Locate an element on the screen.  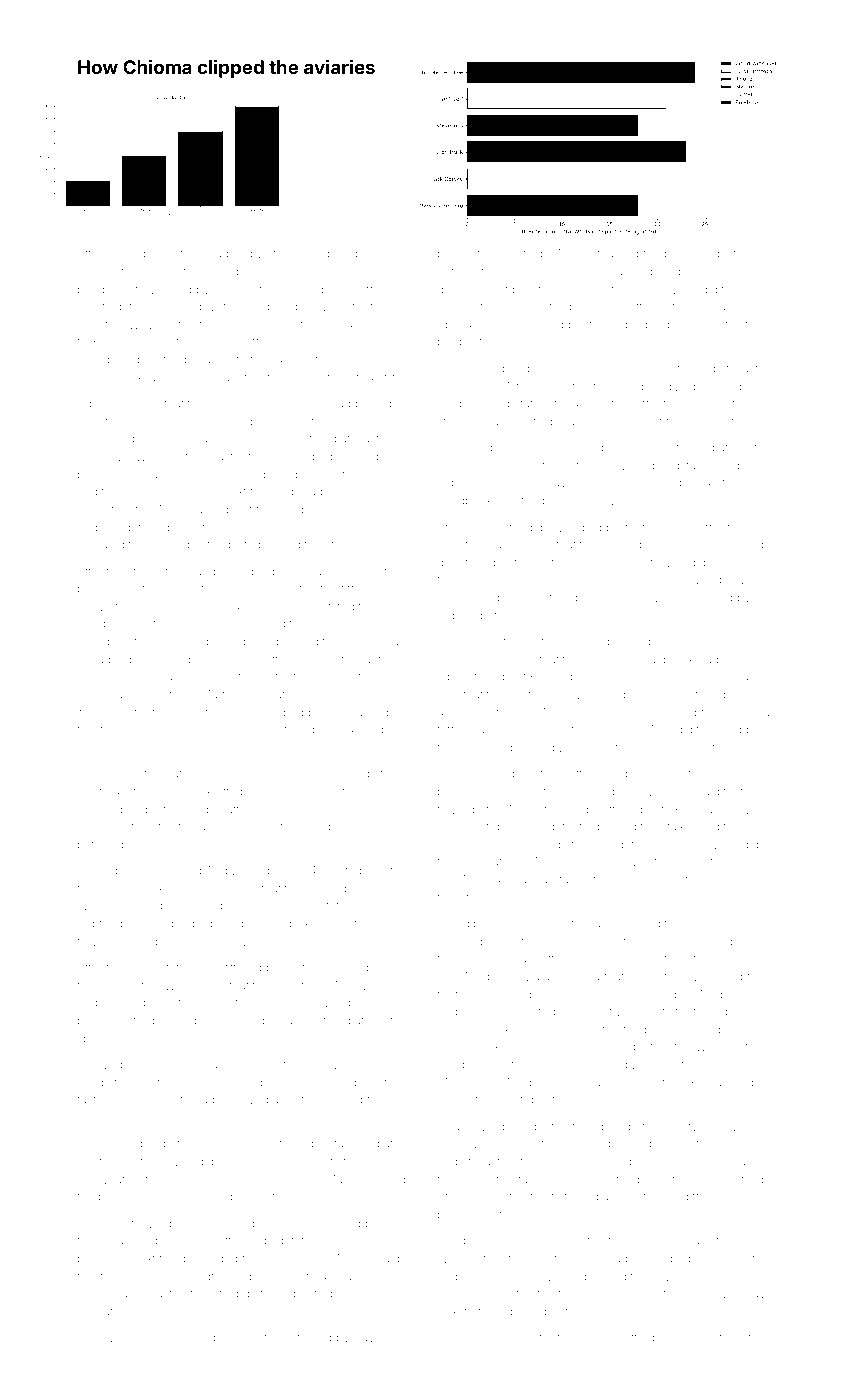
Hartcombe is located at coordinates (603, 1099).
